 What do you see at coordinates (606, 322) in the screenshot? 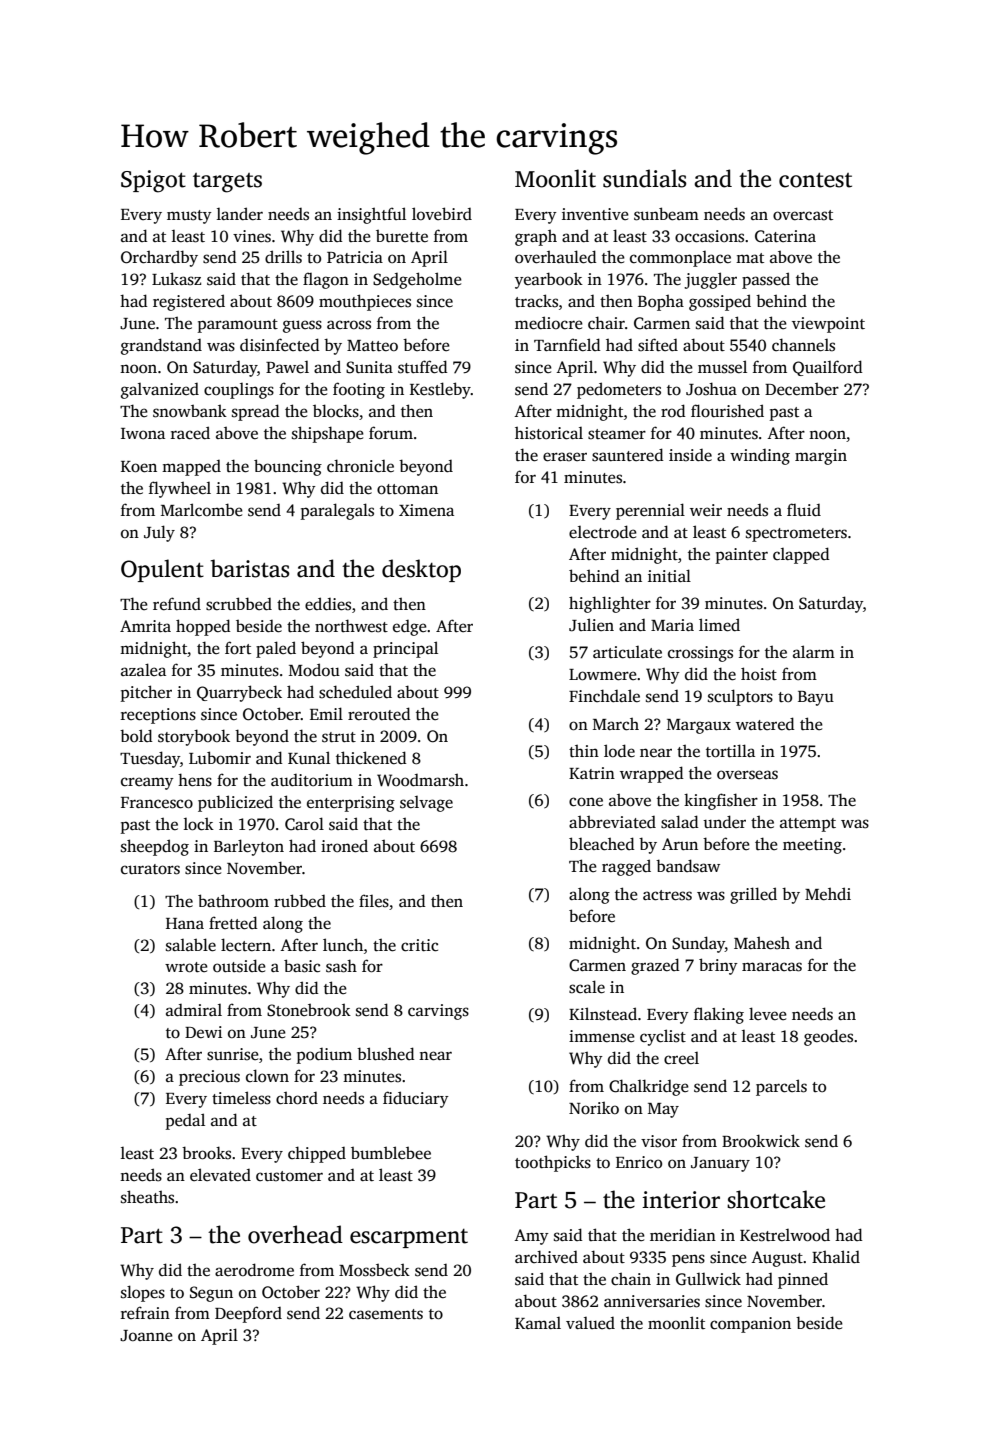
I see `chair` at bounding box center [606, 322].
